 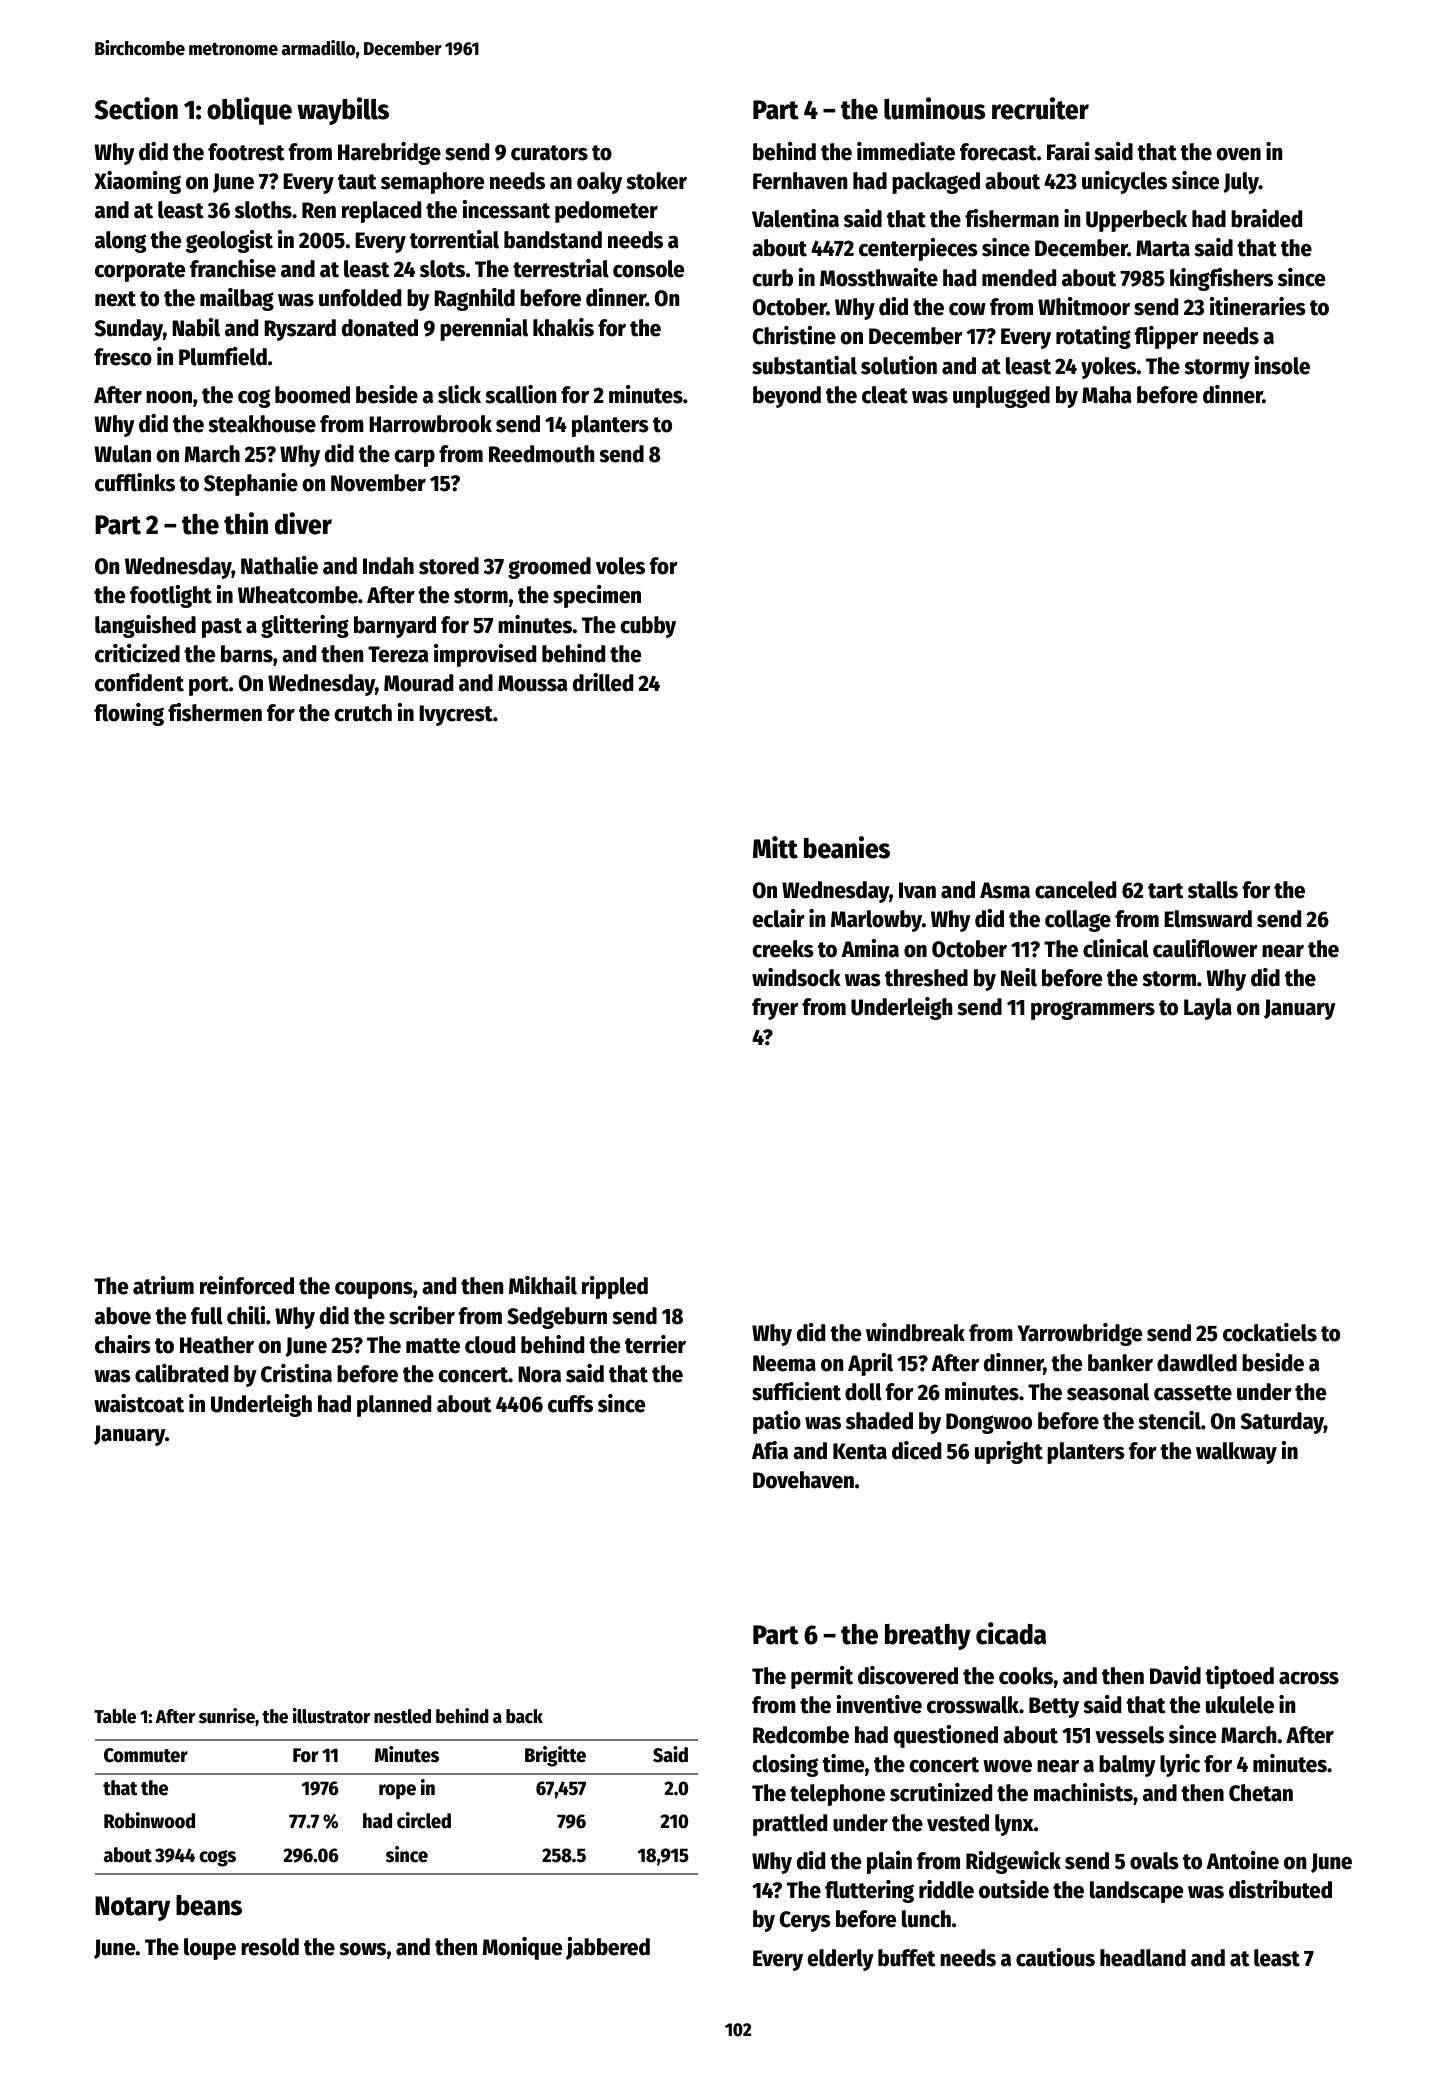 I want to click on distributed, so click(x=1280, y=1889).
